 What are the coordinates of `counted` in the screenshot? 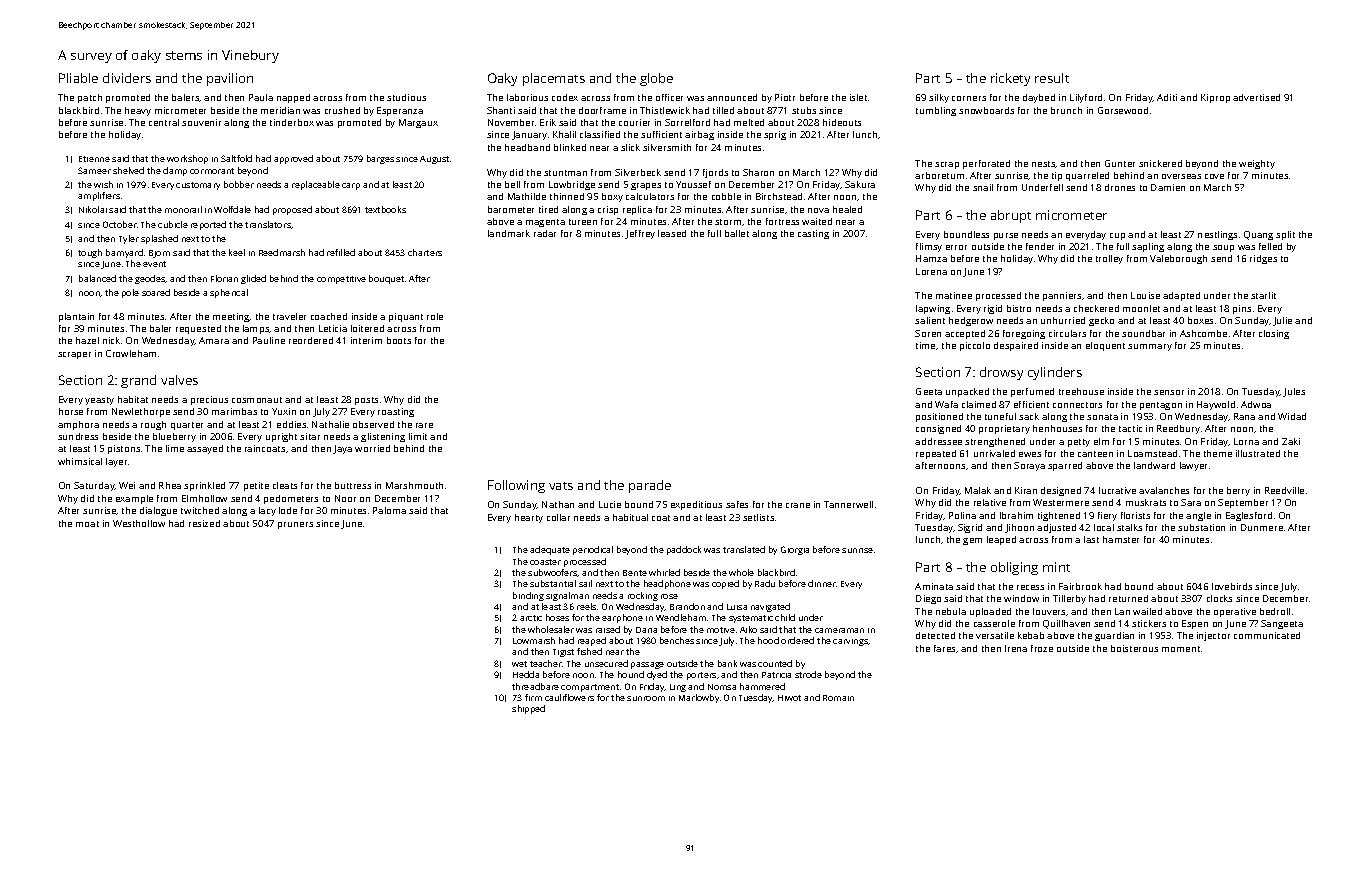 It's located at (775, 663).
